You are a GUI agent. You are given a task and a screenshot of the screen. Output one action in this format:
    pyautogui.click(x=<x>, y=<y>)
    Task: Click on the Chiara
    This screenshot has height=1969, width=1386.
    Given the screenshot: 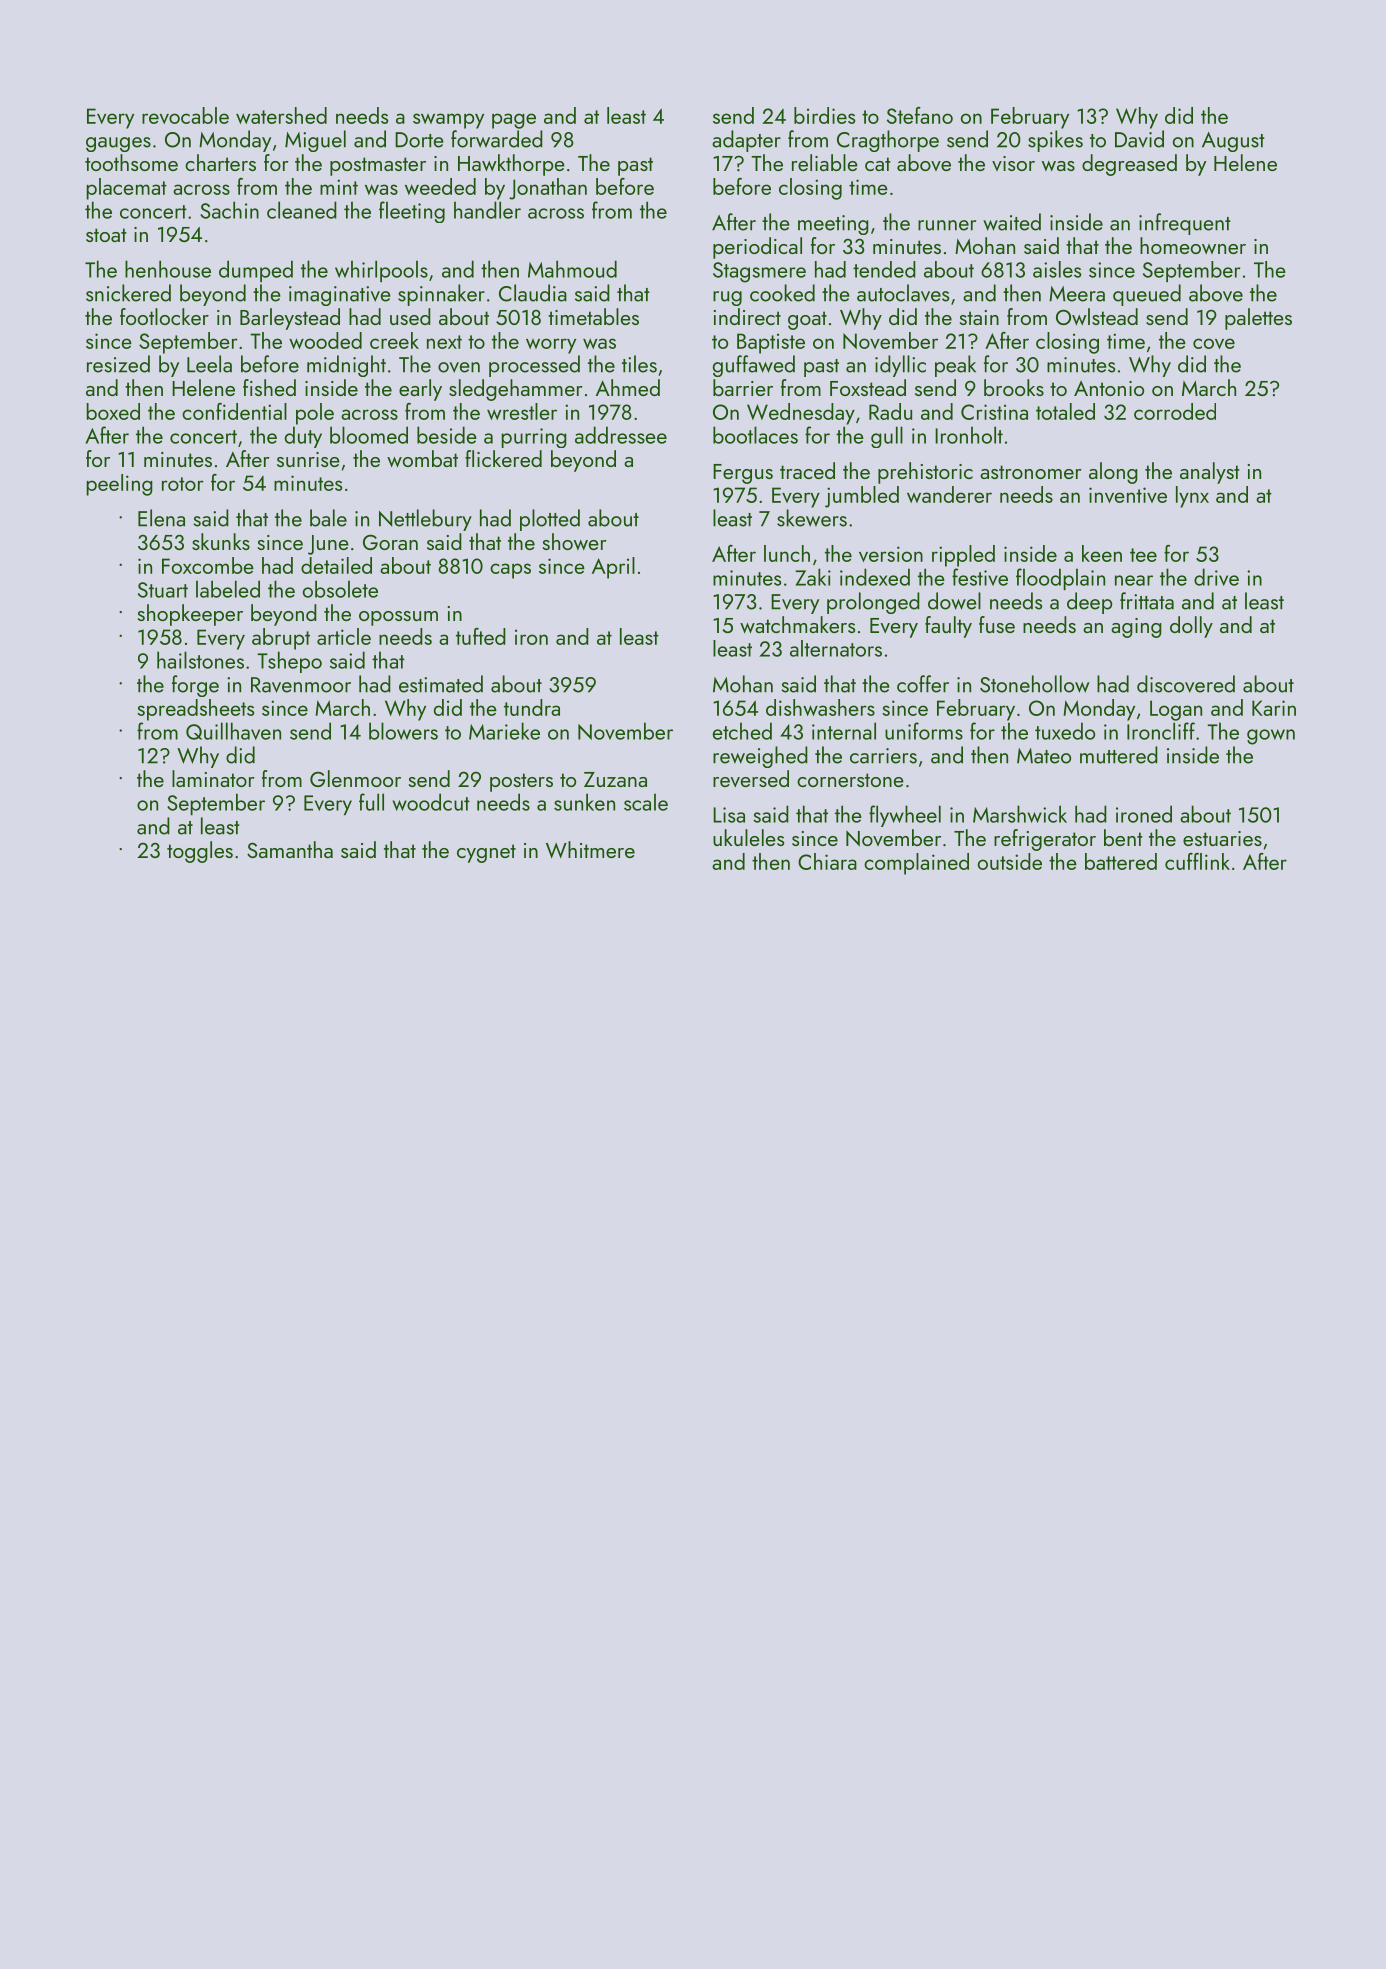 What is the action you would take?
    pyautogui.click(x=827, y=861)
